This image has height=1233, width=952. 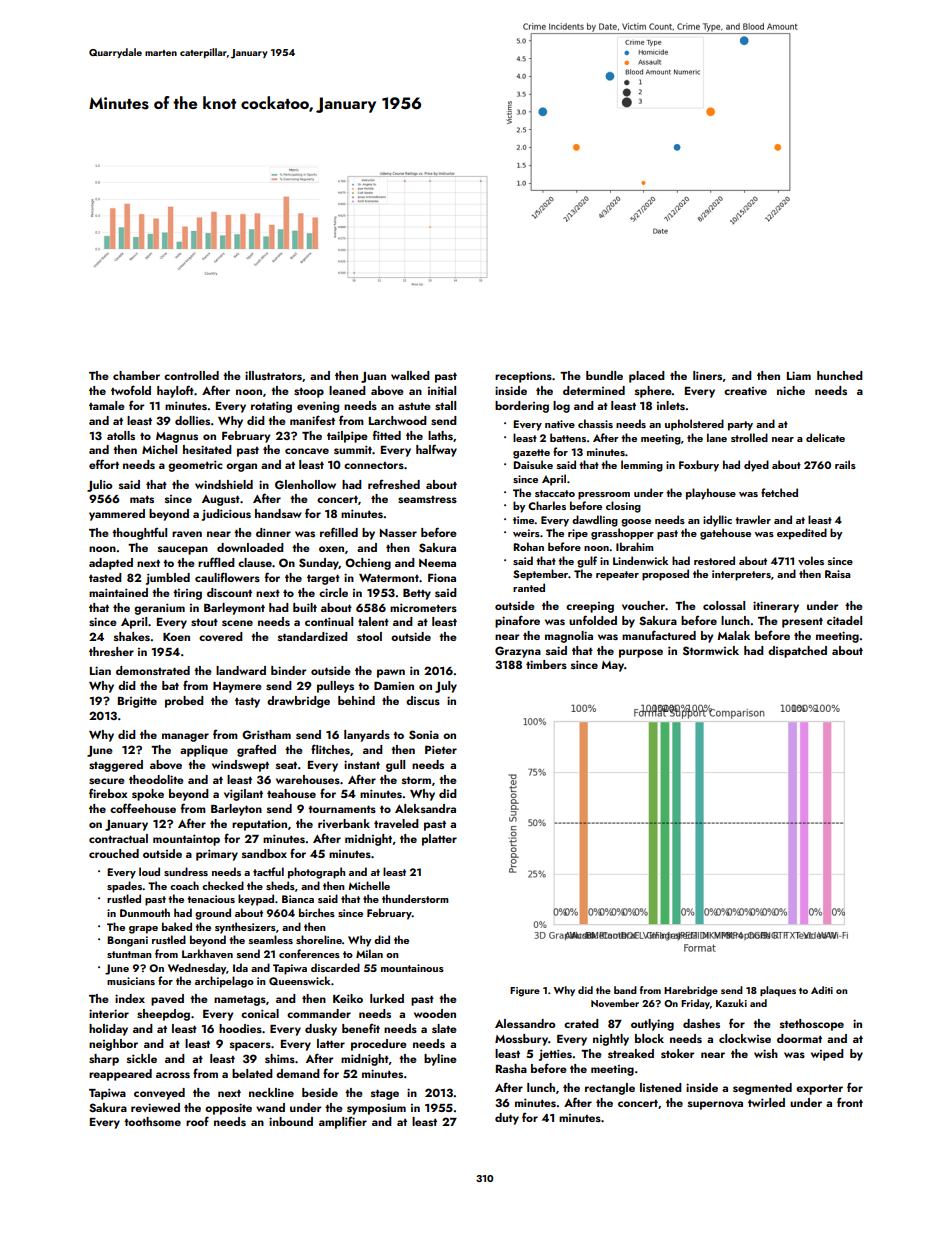 I want to click on expedited, so click(x=802, y=534).
